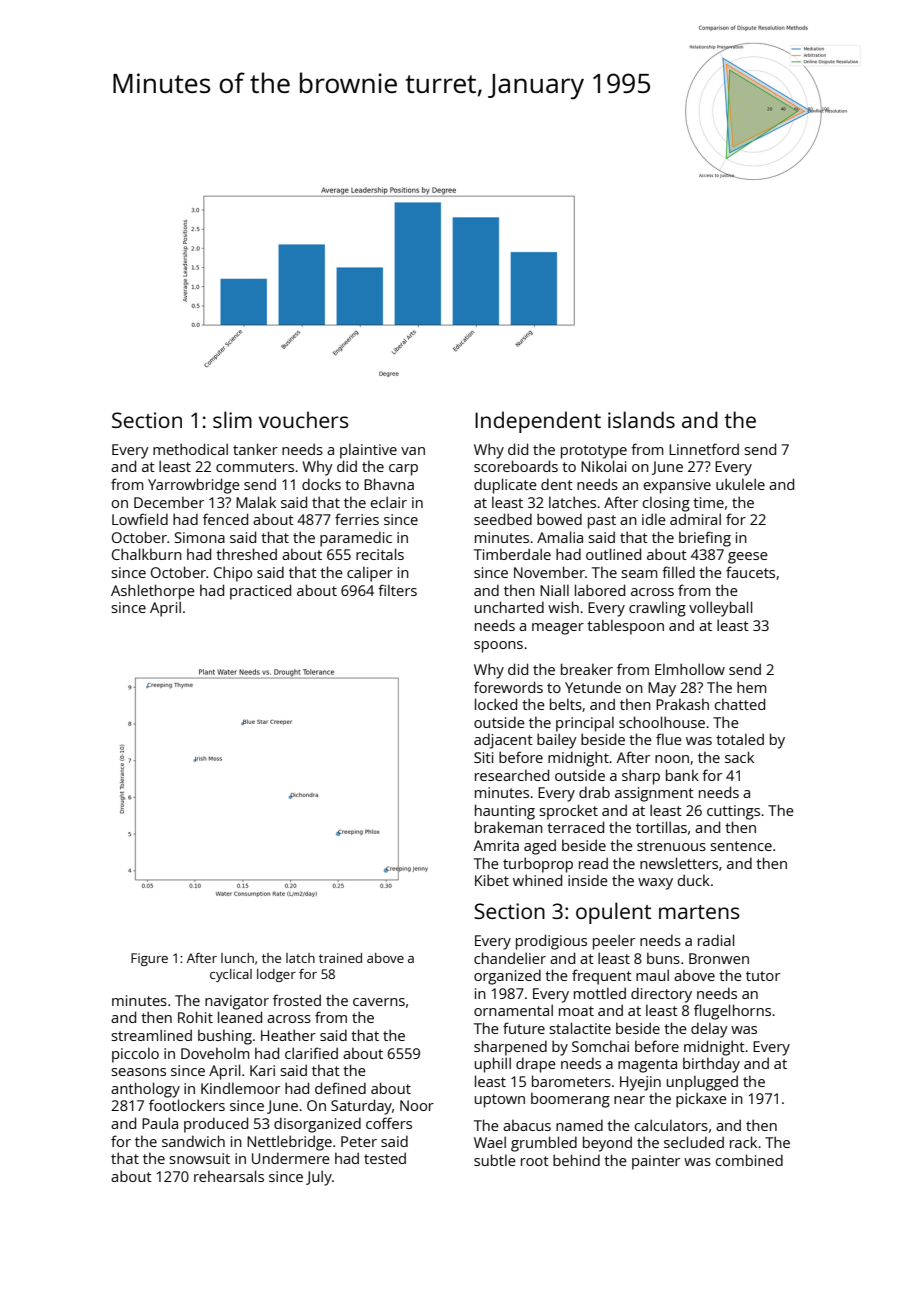 The image size is (908, 1316). I want to click on radial, so click(716, 940).
